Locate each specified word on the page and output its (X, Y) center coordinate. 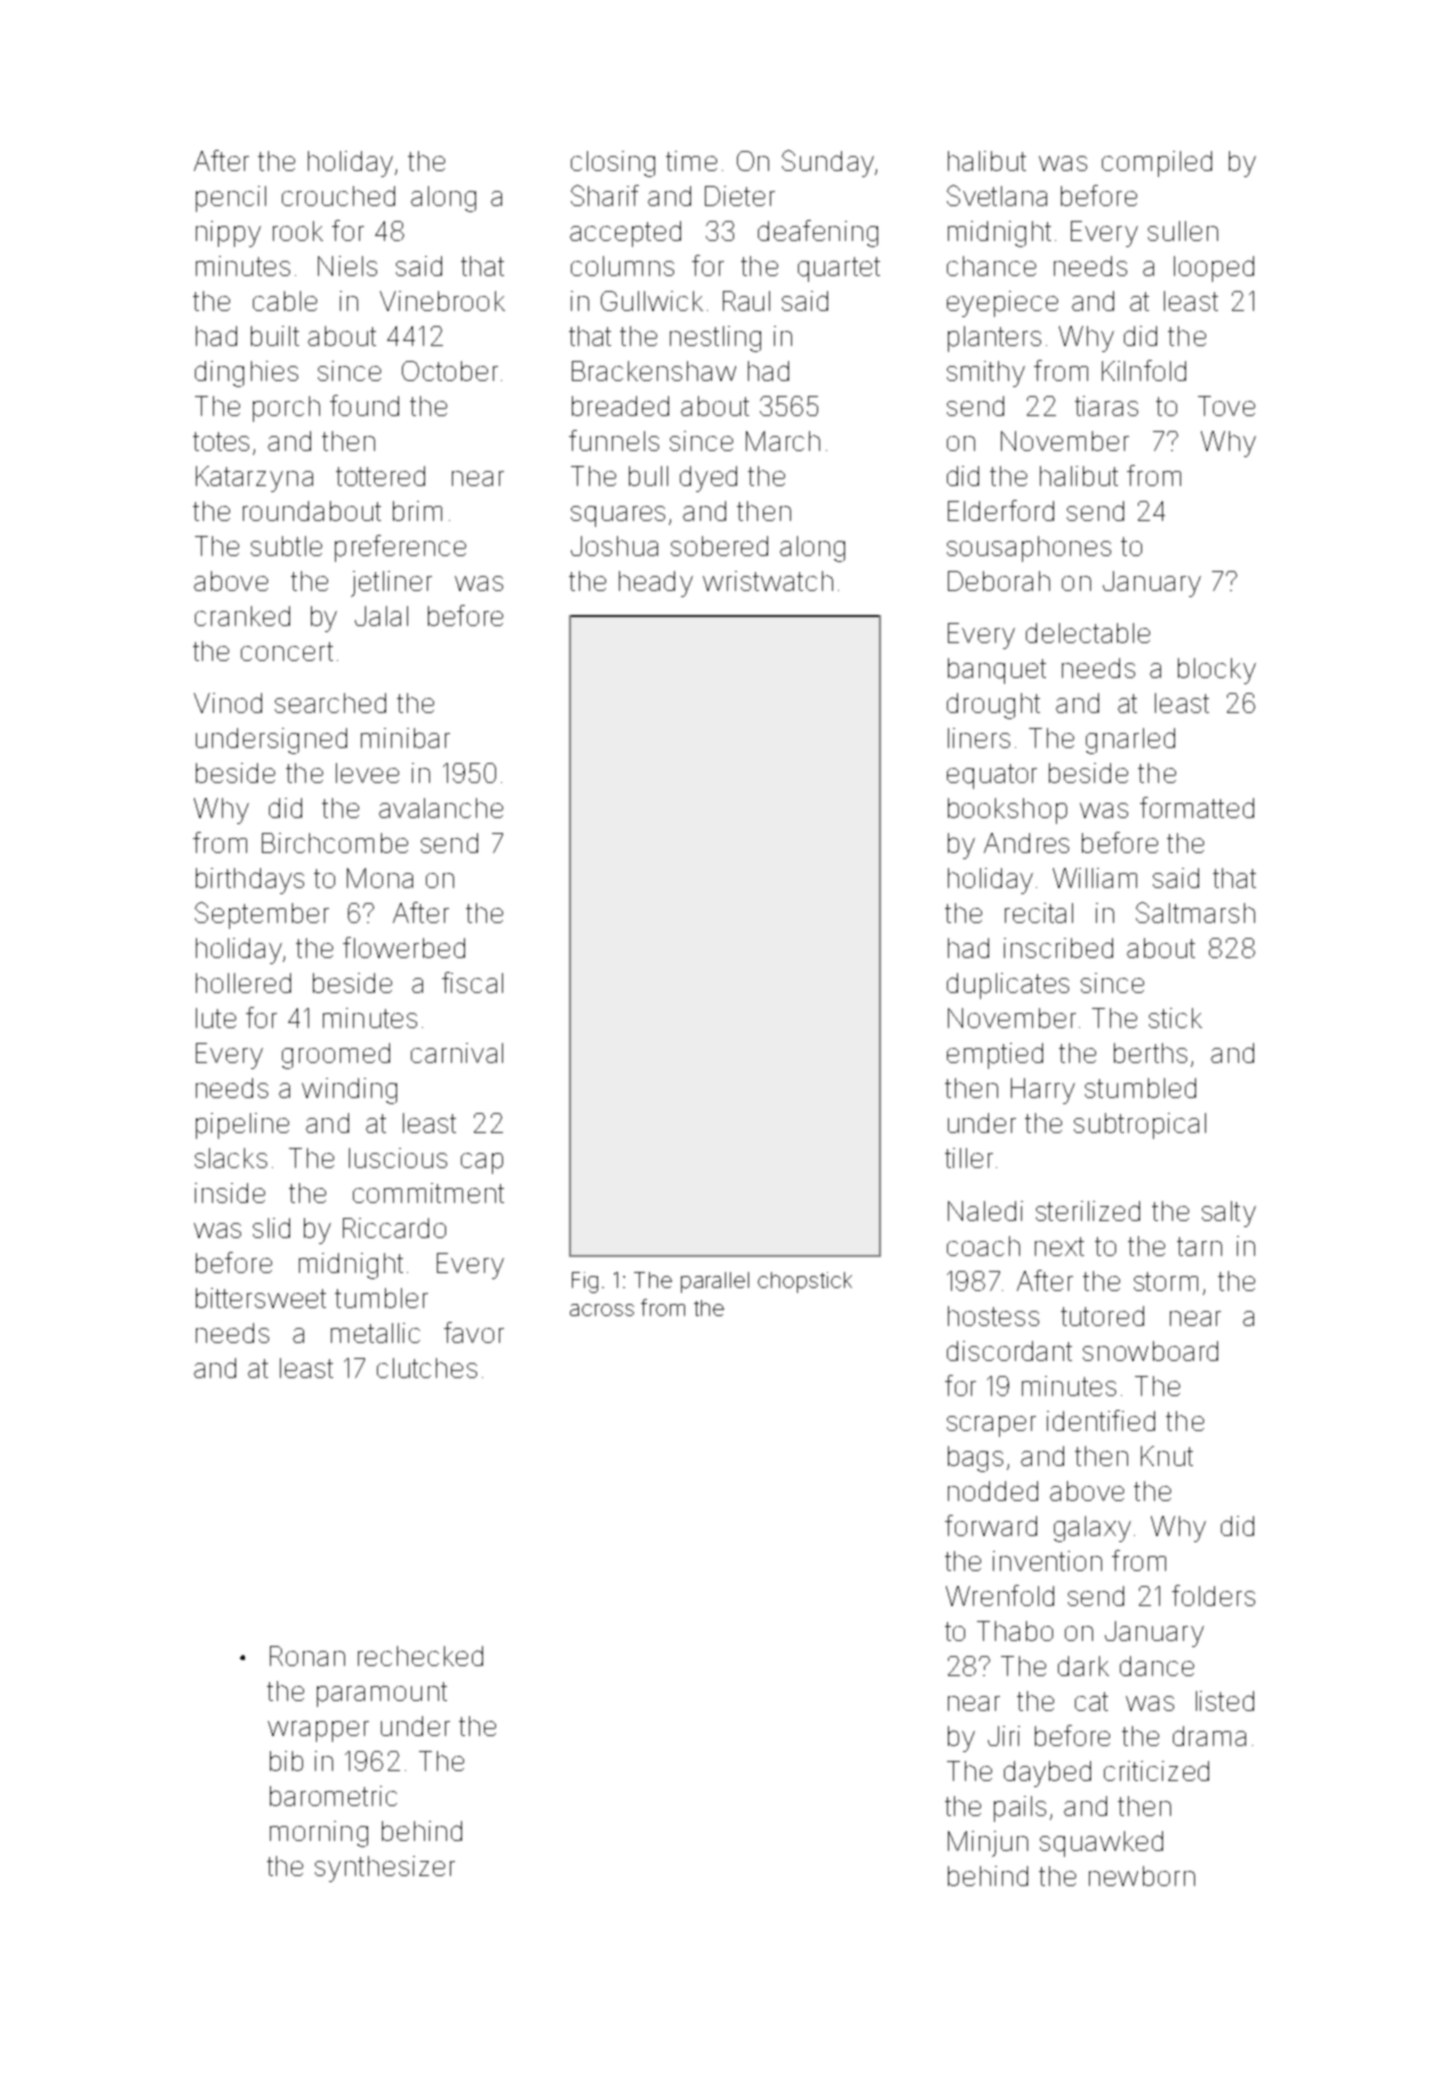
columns (622, 266)
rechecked (420, 1656)
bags (975, 1459)
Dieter (740, 196)
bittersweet (261, 1298)
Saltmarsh (1195, 912)
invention (1047, 1561)
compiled (1157, 164)
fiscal (472, 982)
